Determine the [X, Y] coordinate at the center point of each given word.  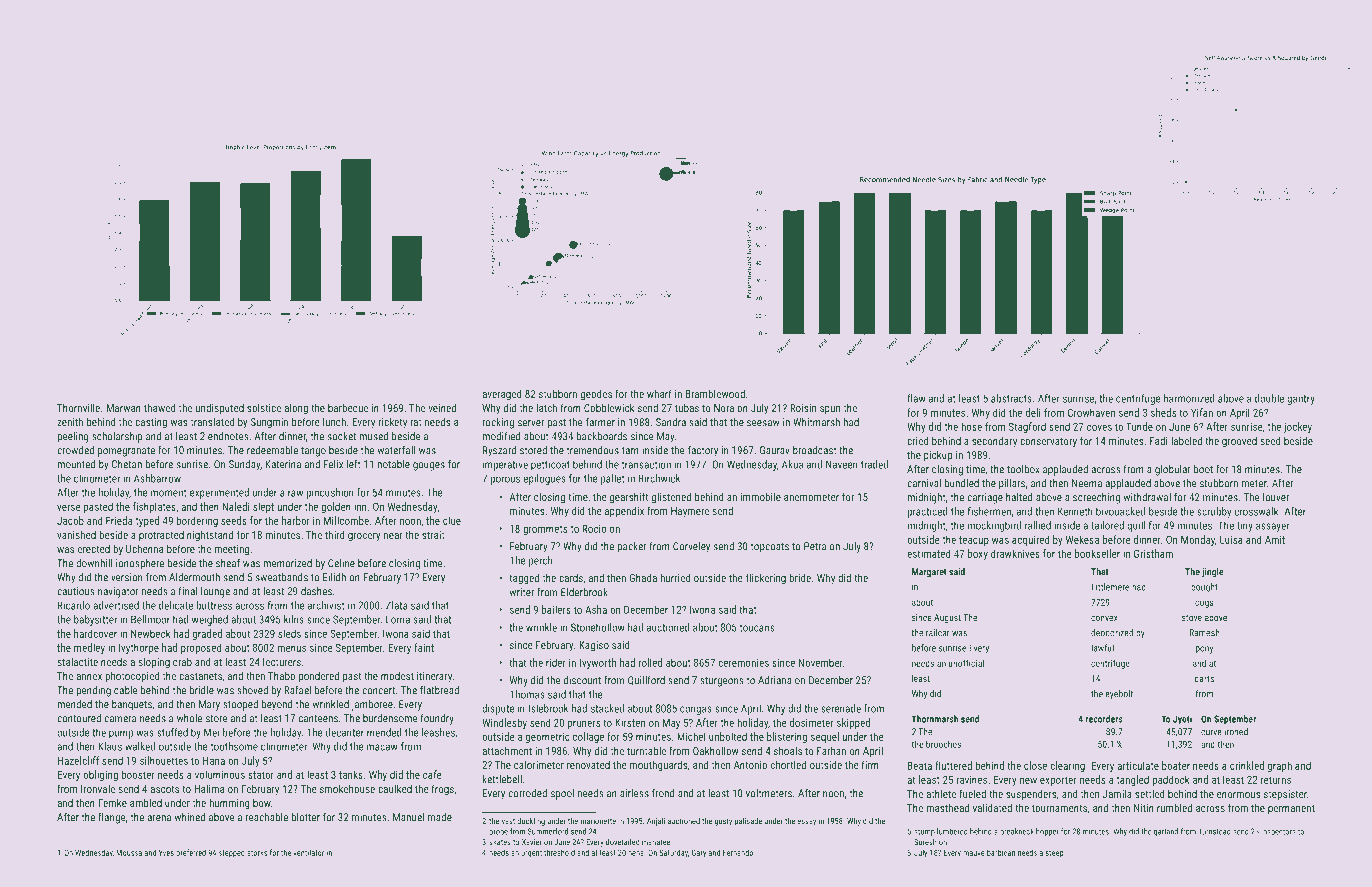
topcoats [769, 548]
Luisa [1231, 540]
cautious [76, 591]
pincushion [330, 493]
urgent [531, 854]
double [1269, 398]
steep [1054, 854]
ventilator [308, 852]
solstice [264, 407]
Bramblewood [715, 393]
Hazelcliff [78, 760]
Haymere [690, 512]
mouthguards [659, 766]
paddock [1171, 780]
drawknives [1015, 553]
